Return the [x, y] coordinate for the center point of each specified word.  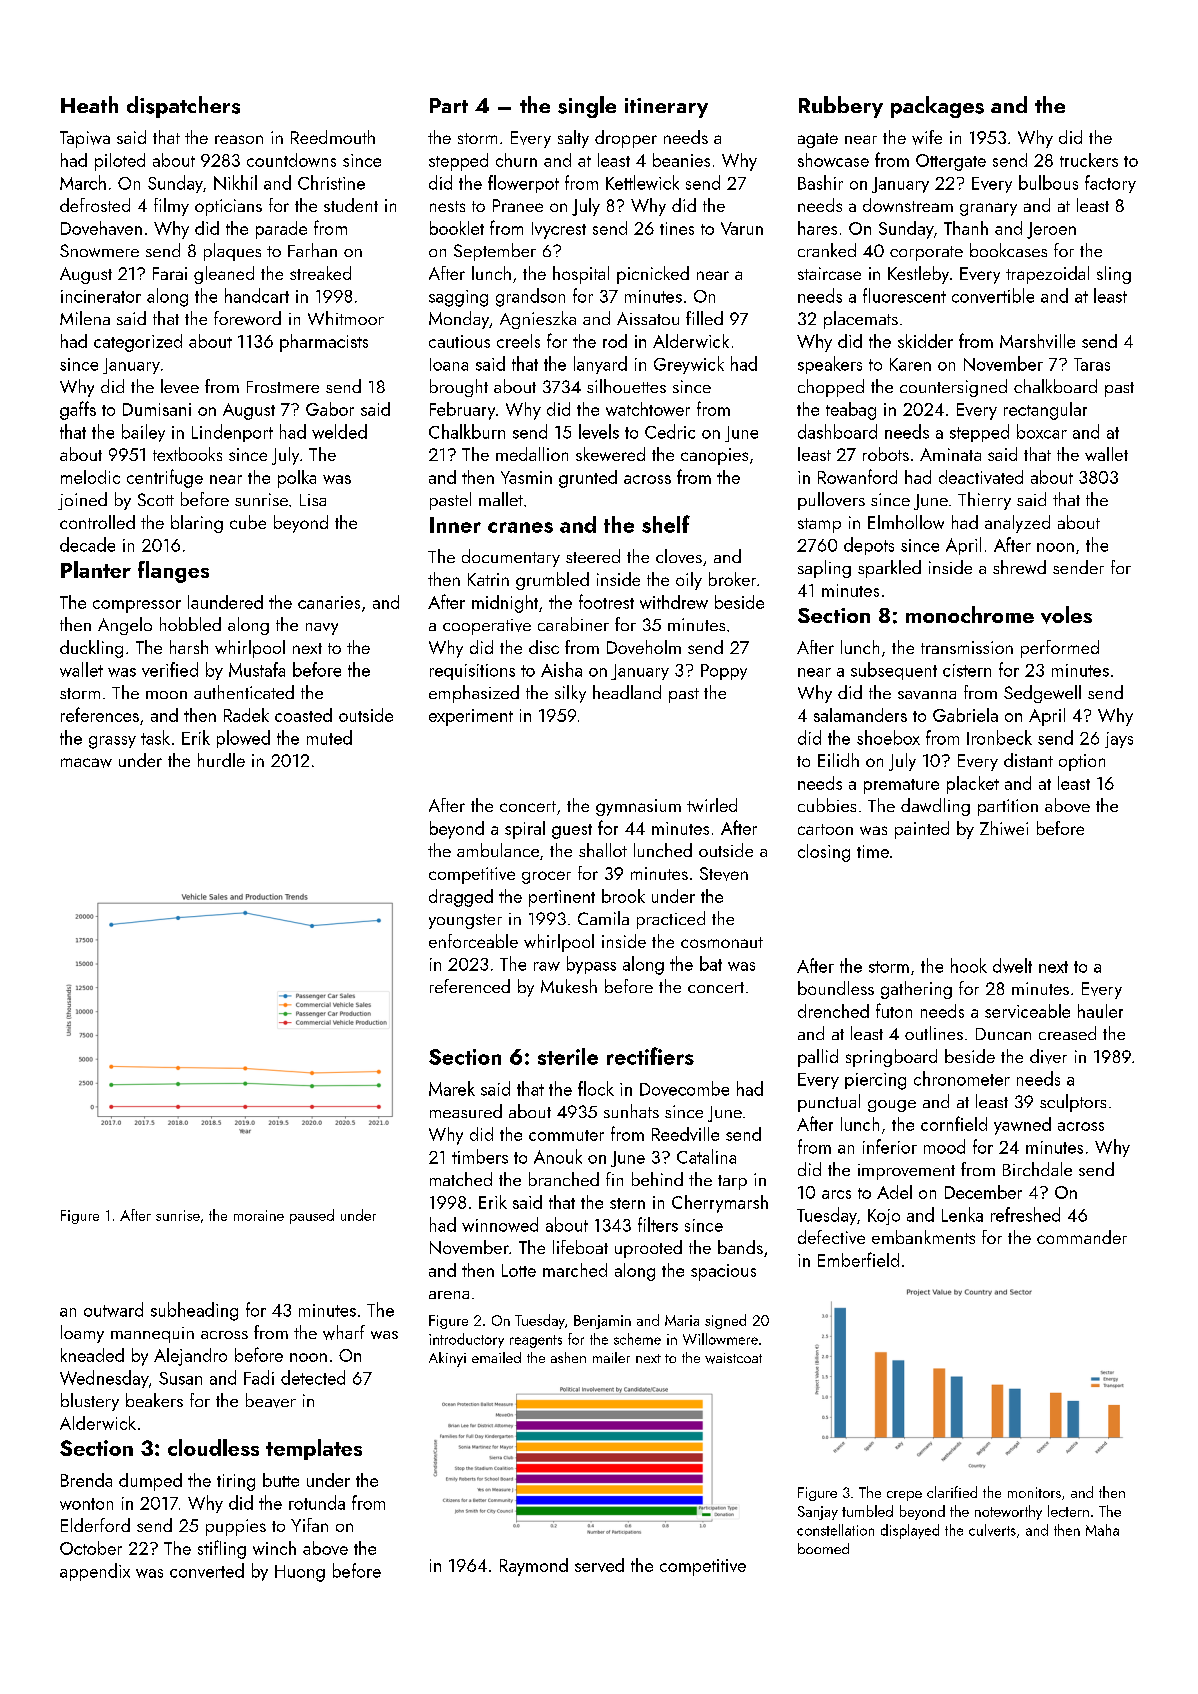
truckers [1089, 160]
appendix [95, 1572]
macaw [86, 763]
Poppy [724, 672]
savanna [927, 695]
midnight [505, 604]
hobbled [190, 624]
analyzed [1017, 524]
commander [1082, 1237]
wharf [344, 1332]
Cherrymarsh [720, 1204]
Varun [742, 228]
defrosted [95, 205]
